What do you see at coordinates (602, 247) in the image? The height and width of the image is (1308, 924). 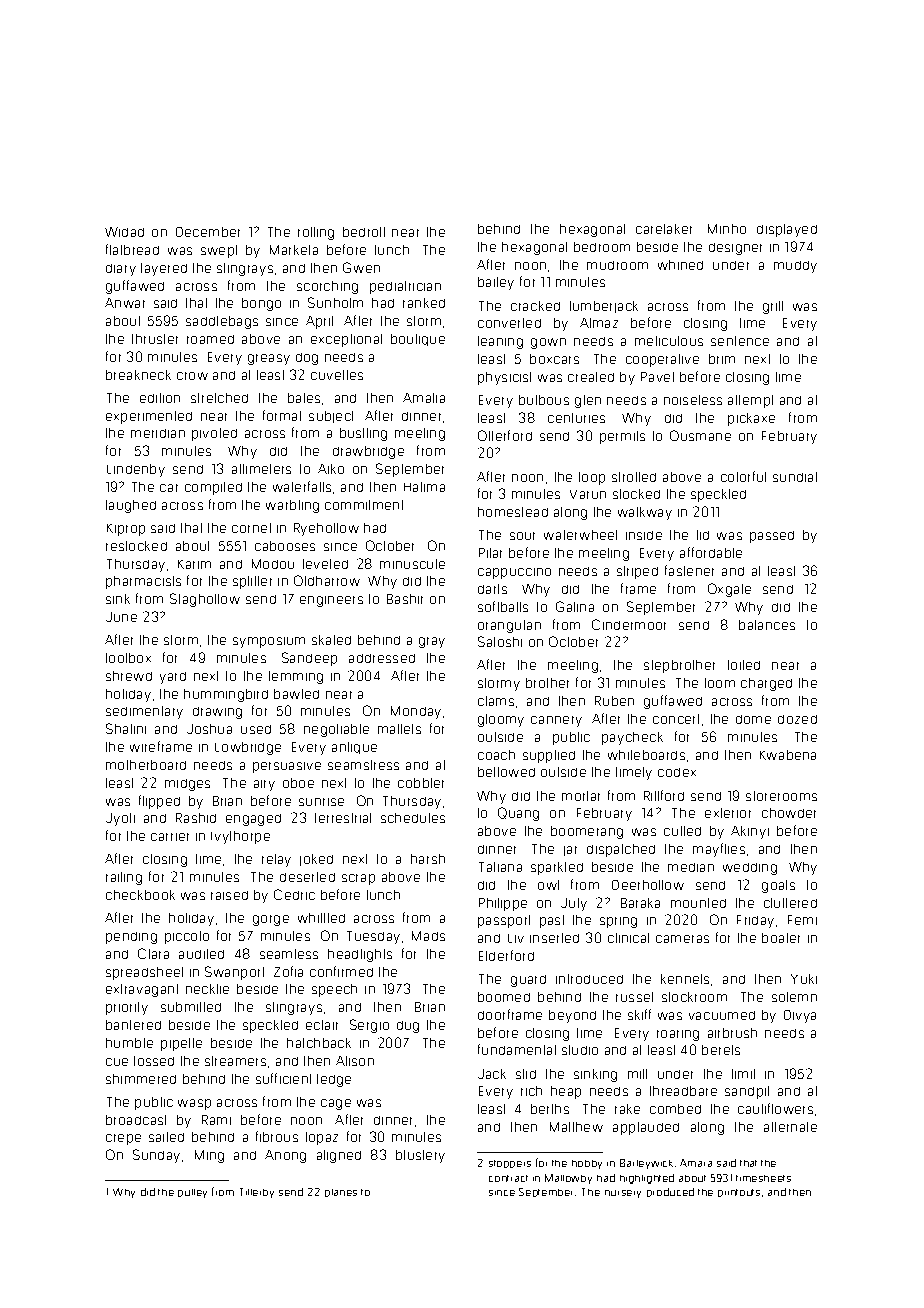 I see `bedroom` at bounding box center [602, 247].
